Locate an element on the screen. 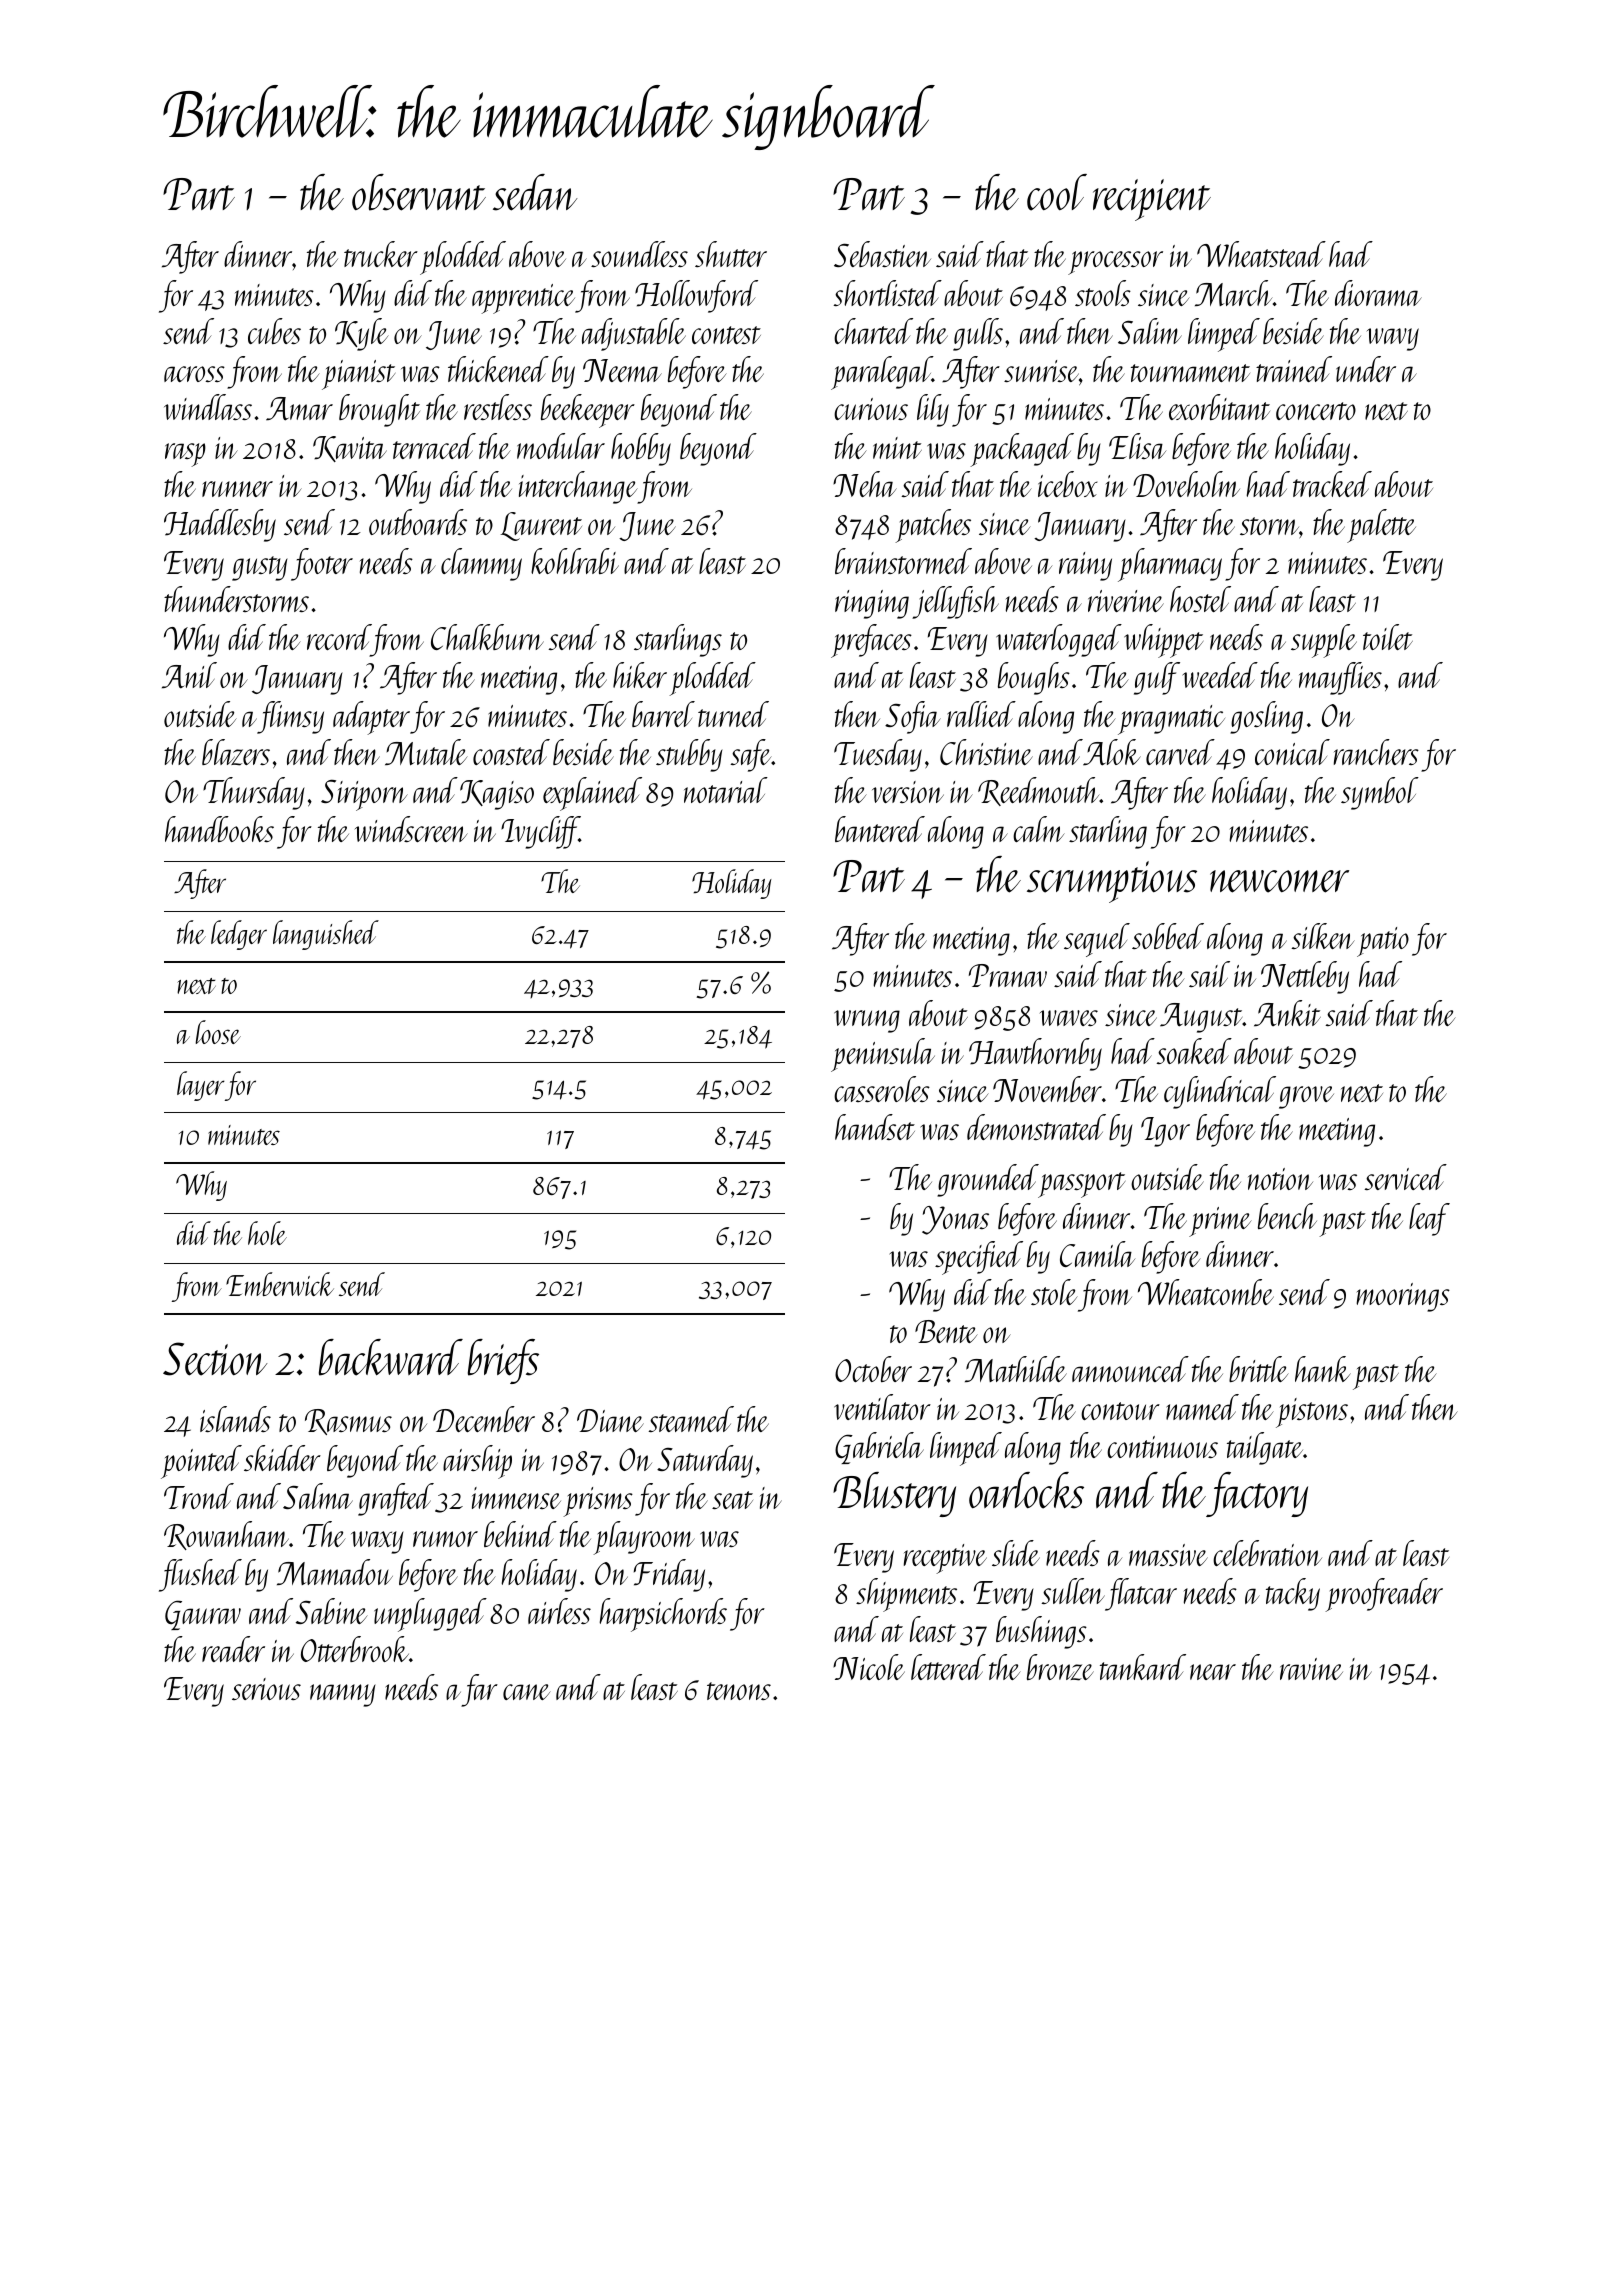 The width and height of the screenshot is (1620, 2292). loose is located at coordinates (218, 1032).
